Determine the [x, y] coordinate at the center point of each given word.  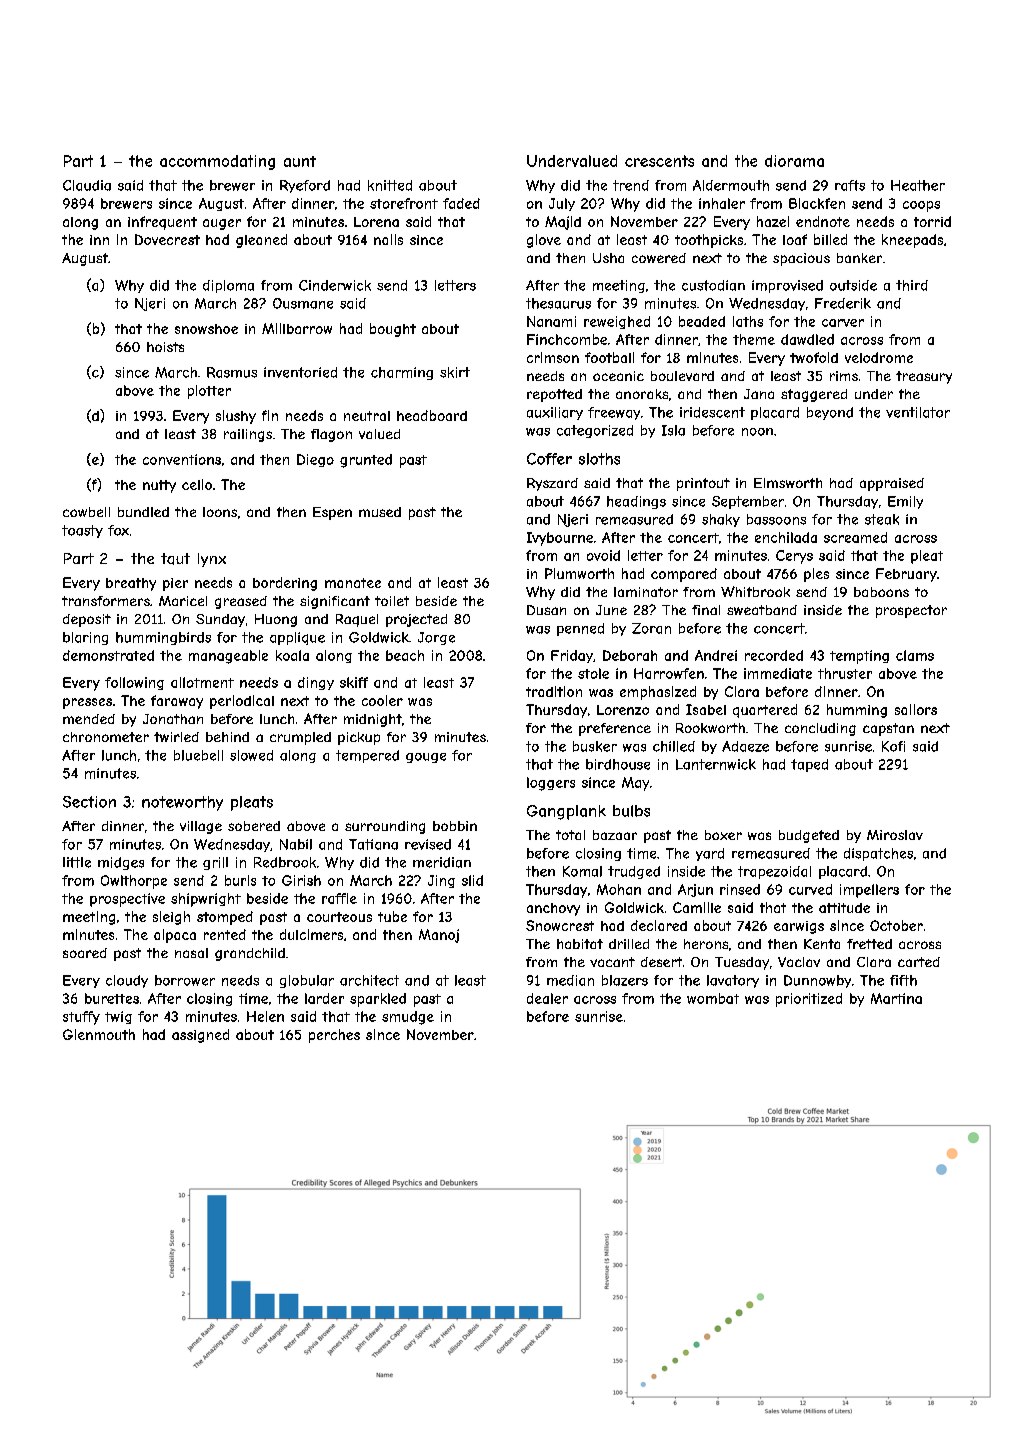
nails [388, 239]
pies [816, 575]
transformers [106, 601]
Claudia [87, 185]
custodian [713, 285]
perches [334, 1036]
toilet [392, 601]
